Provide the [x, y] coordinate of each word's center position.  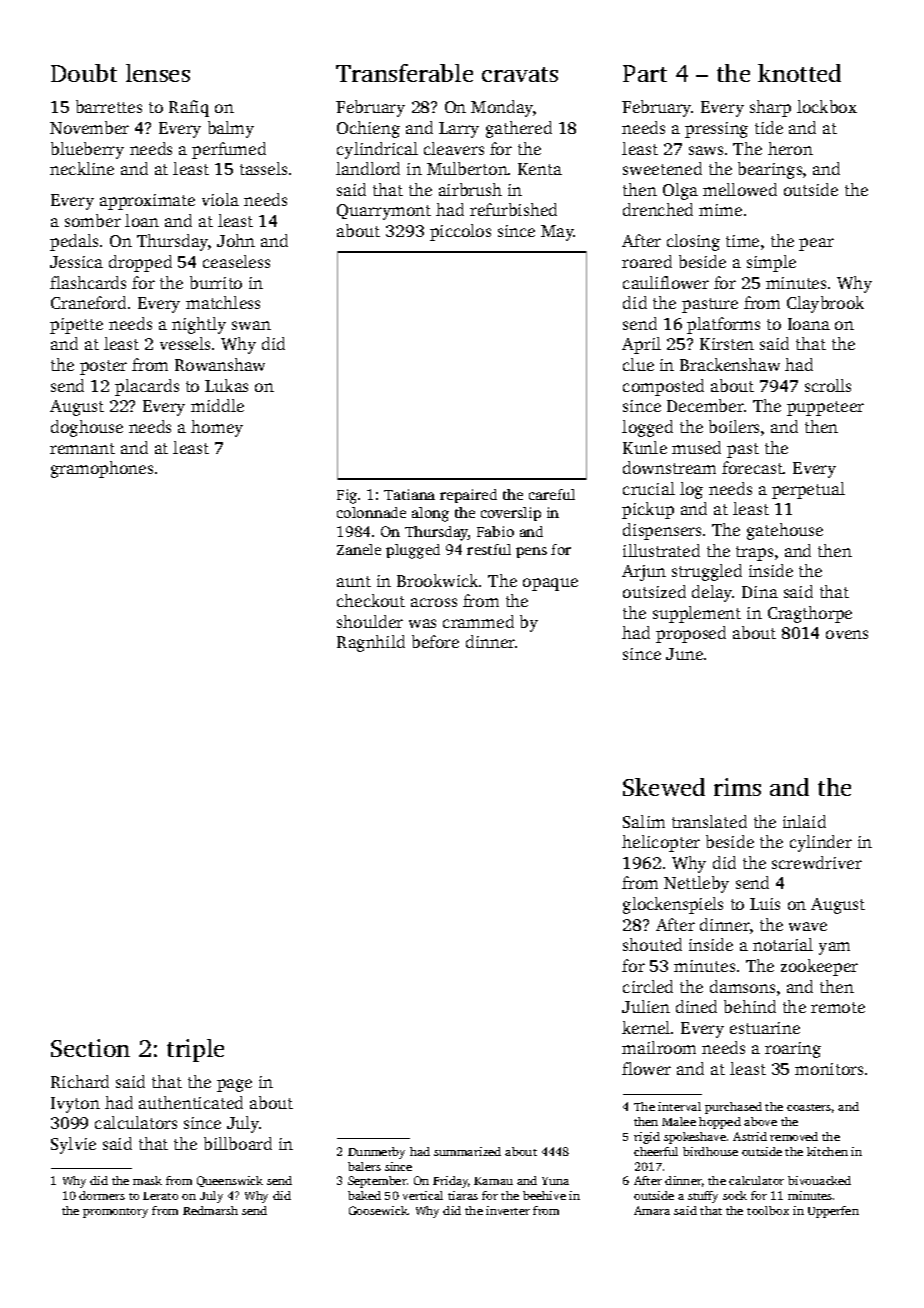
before [435, 641]
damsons [742, 986]
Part [645, 73]
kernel [646, 1027]
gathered [519, 129]
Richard [80, 1081]
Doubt [84, 73]
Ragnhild [371, 643]
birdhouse [710, 1151]
